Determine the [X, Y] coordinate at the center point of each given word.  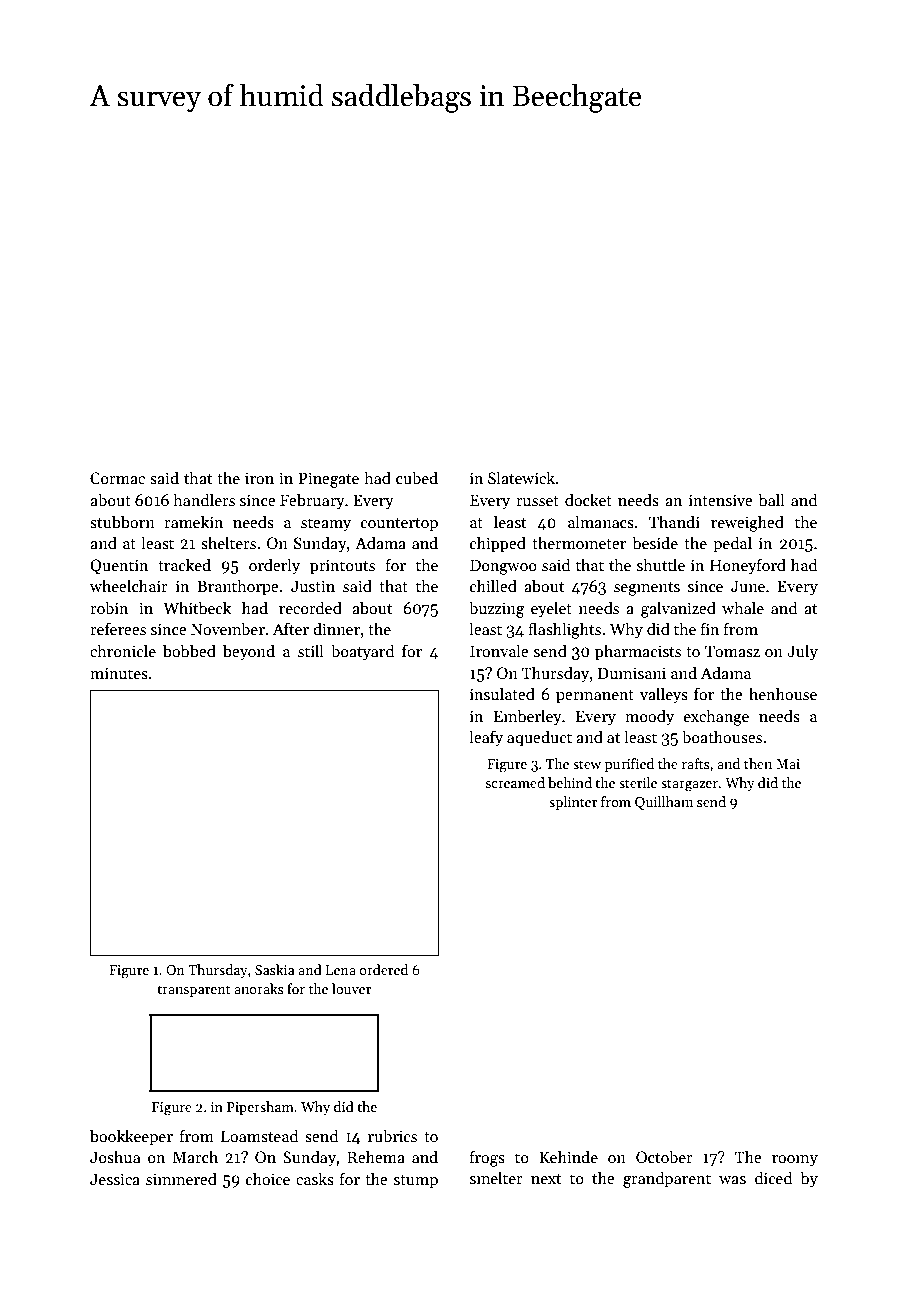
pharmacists [638, 652]
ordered [384, 969]
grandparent [667, 1179]
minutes [119, 673]
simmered [181, 1178]
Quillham [664, 803]
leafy [486, 738]
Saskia [275, 969]
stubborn [122, 522]
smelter [496, 1177]
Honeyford [748, 566]
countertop [399, 525]
